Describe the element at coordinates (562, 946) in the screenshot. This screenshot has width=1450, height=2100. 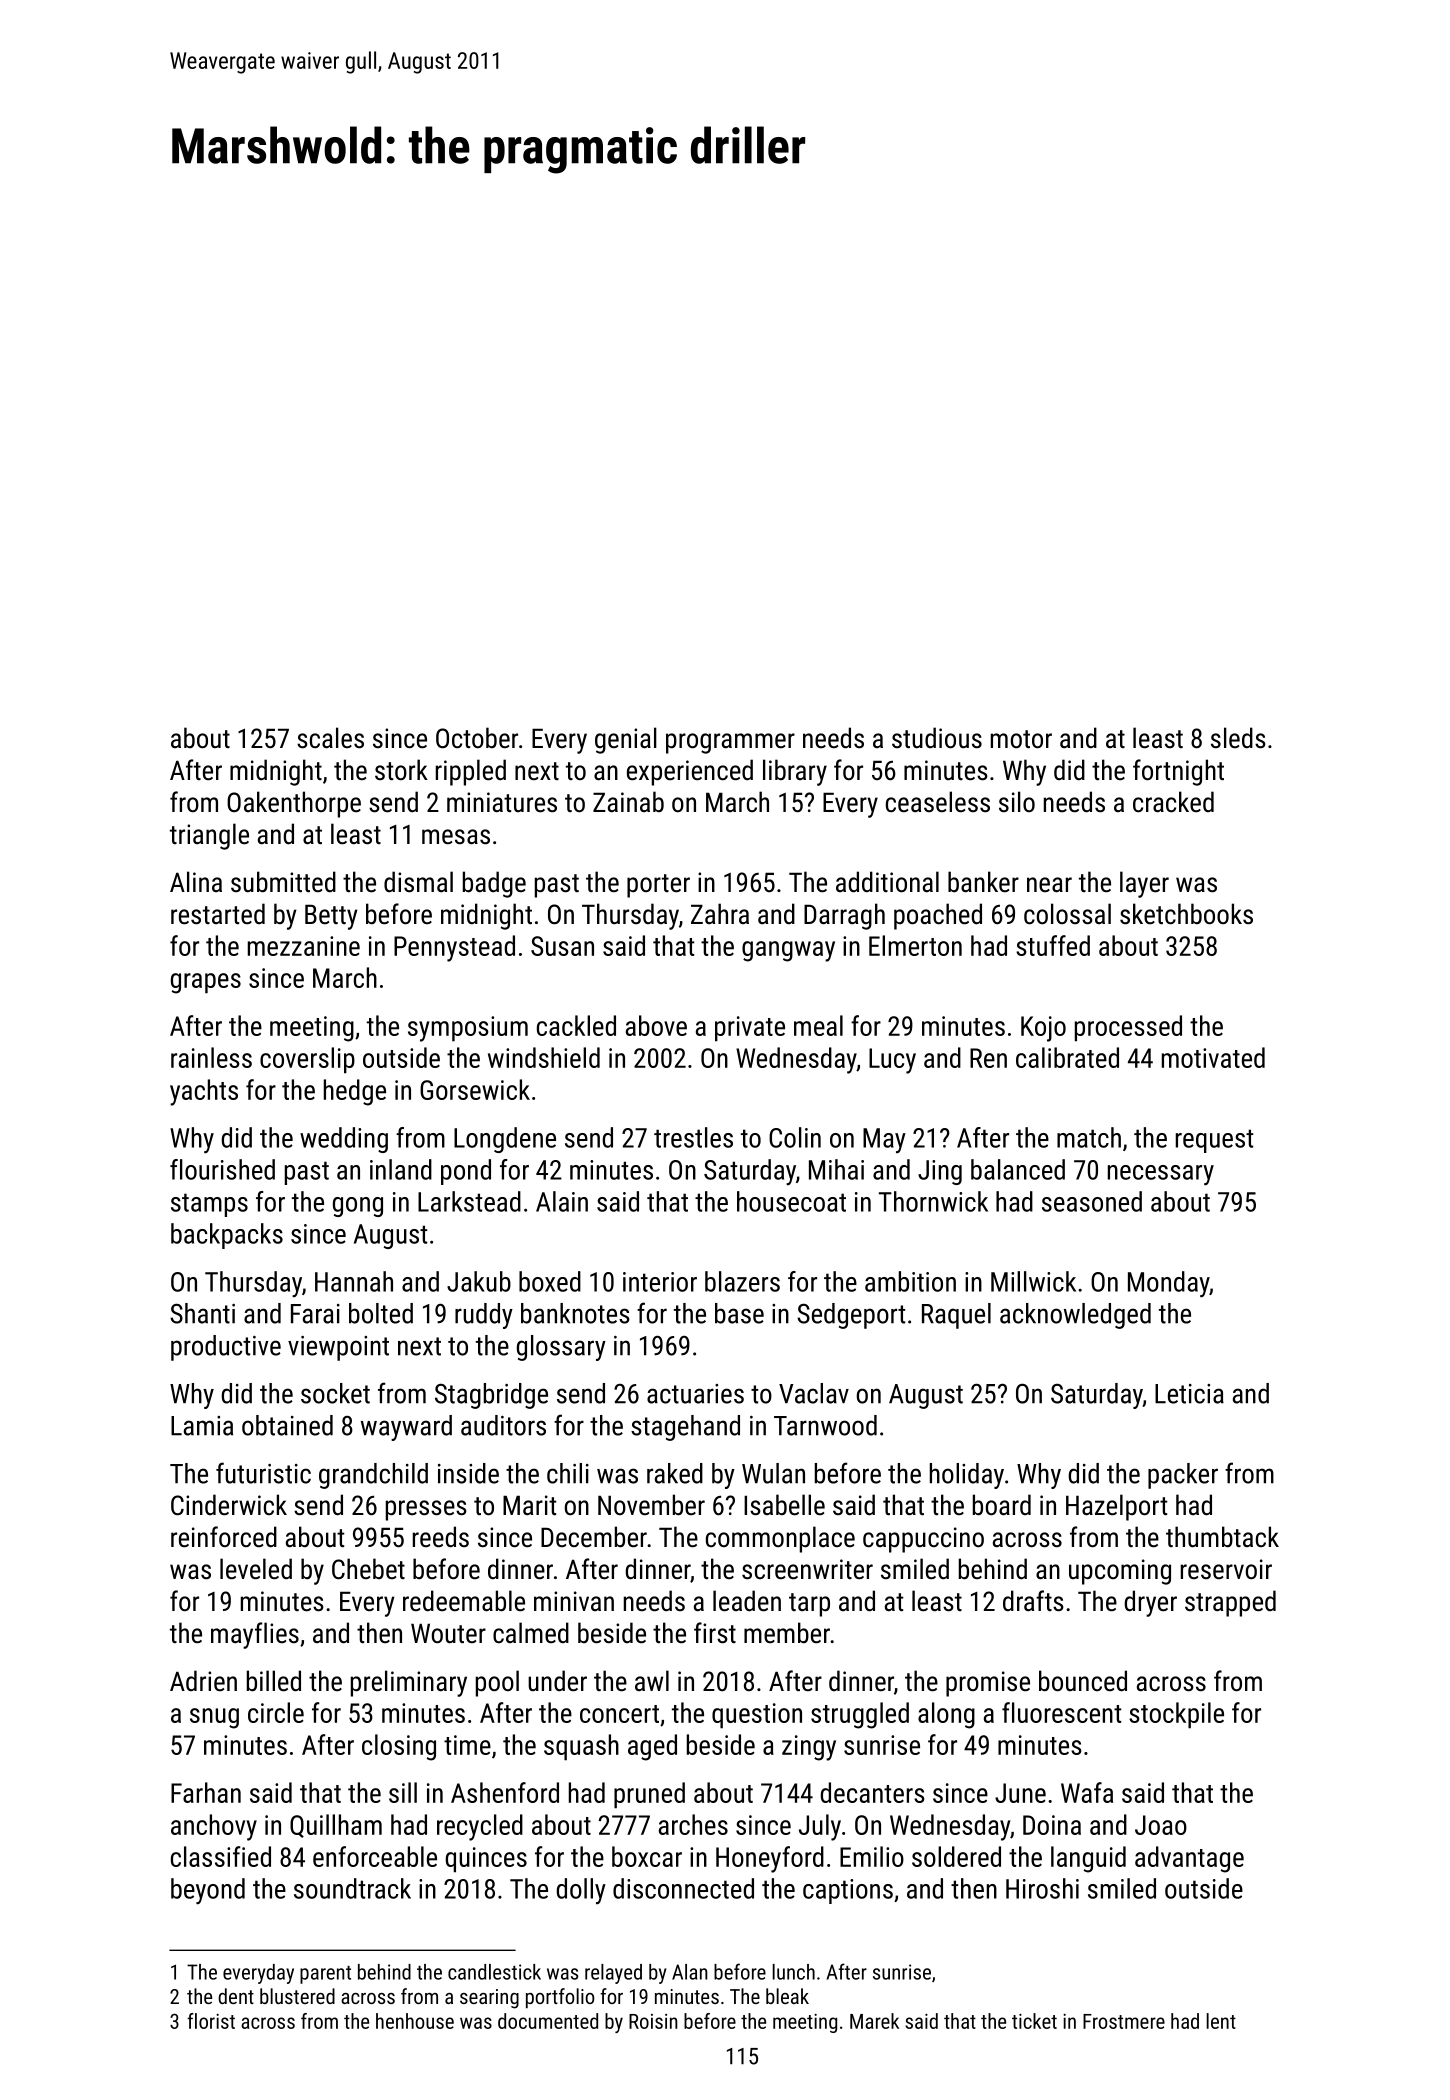
I see `Susan` at that location.
